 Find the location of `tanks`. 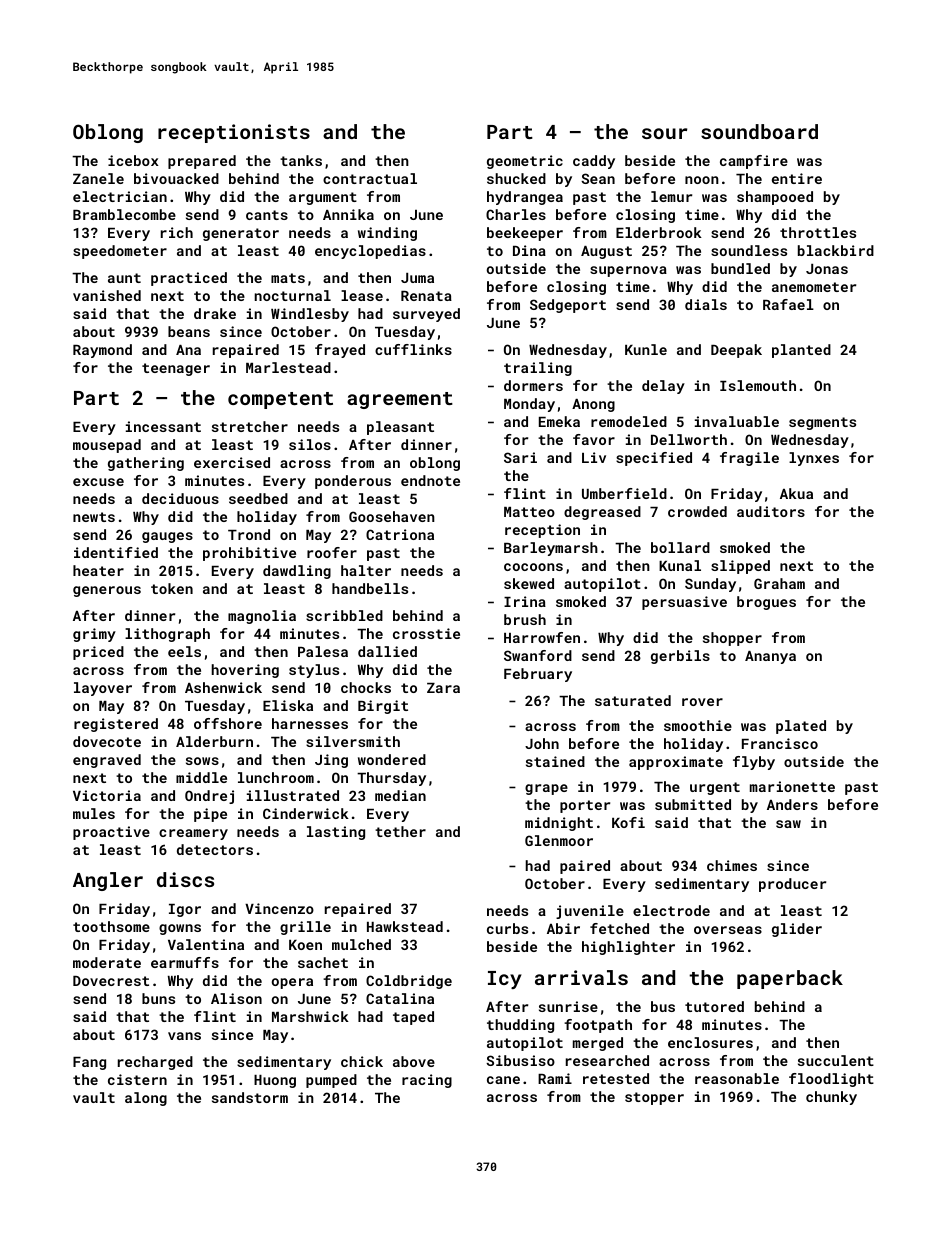

tanks is located at coordinates (301, 160).
